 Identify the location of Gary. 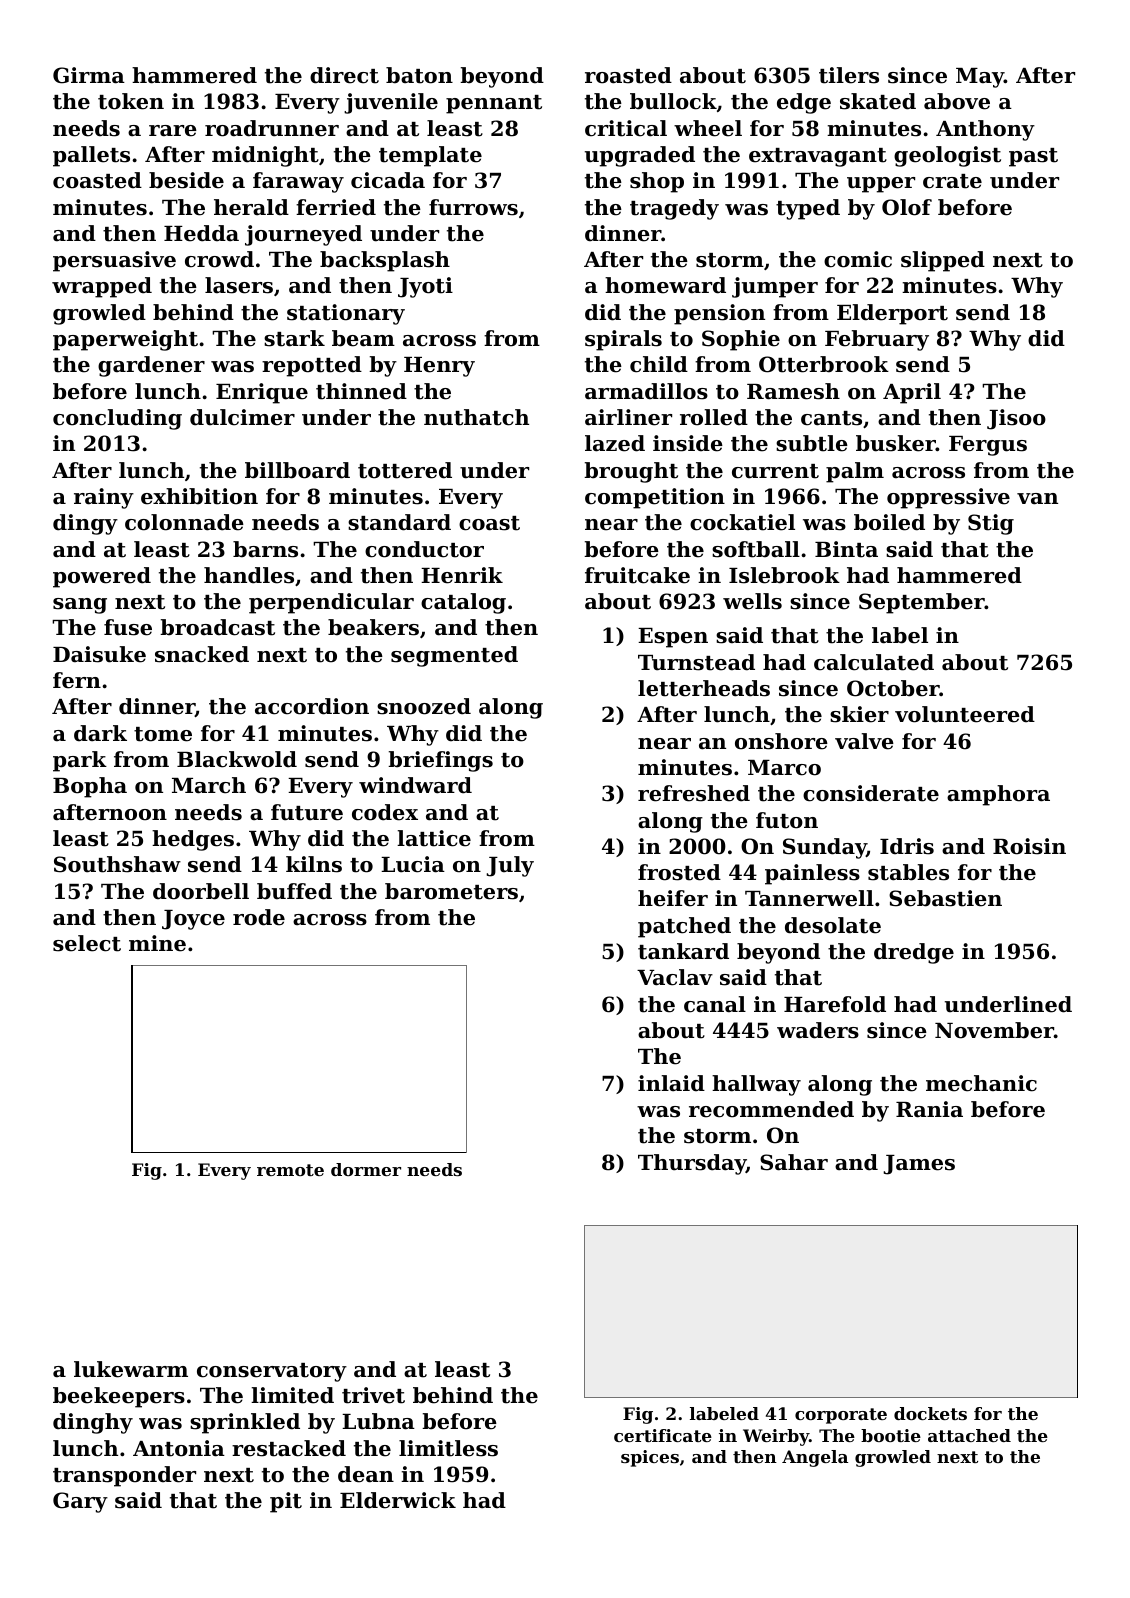
(80, 1502).
